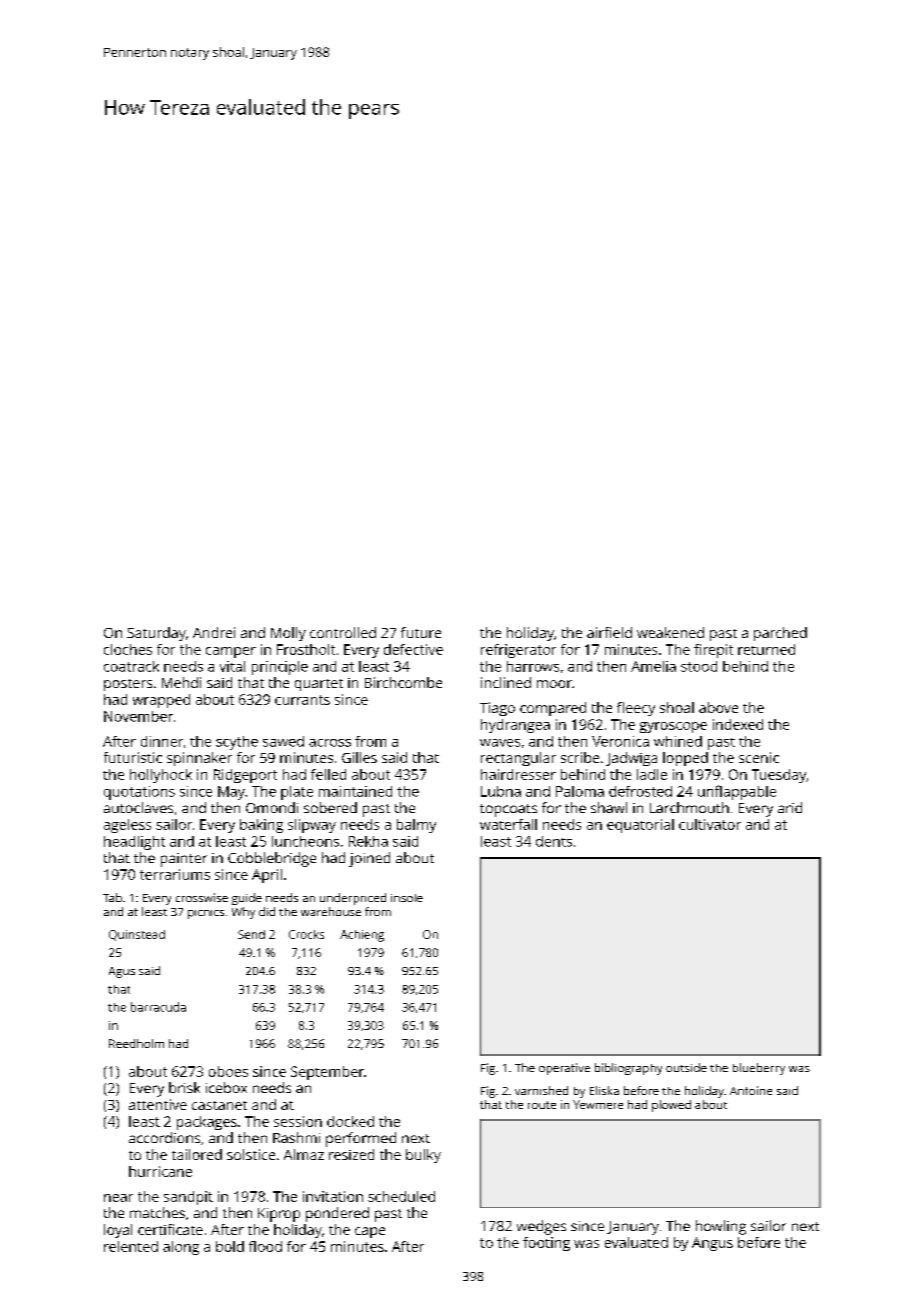 The height and width of the screenshot is (1308, 924). What do you see at coordinates (759, 1069) in the screenshot?
I see `blueberry` at bounding box center [759, 1069].
